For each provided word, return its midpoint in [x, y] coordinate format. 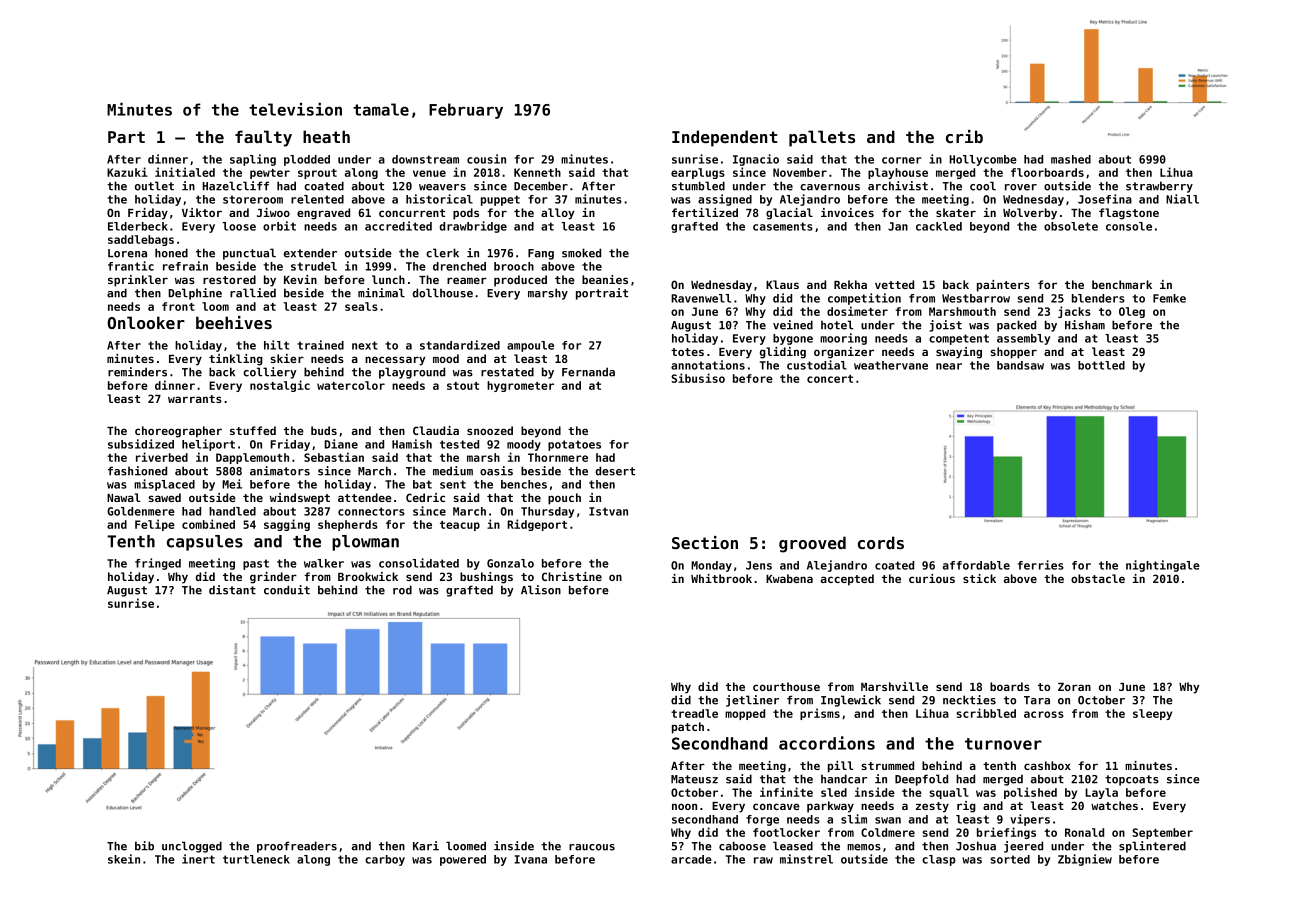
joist [945, 326]
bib [144, 846]
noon [684, 806]
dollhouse [443, 293]
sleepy [1152, 714]
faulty [263, 138]
